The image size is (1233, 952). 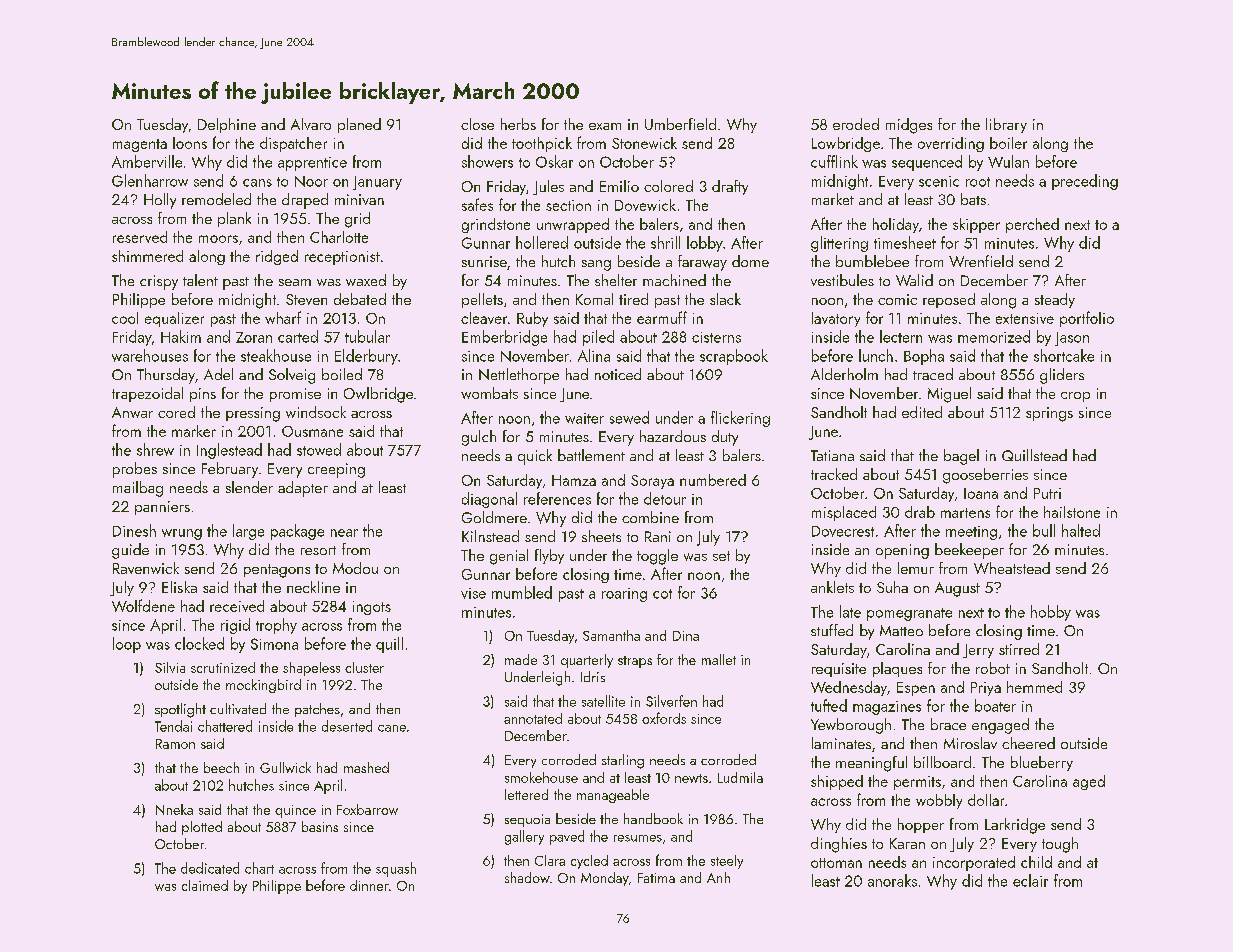 What do you see at coordinates (603, 701) in the document?
I see `satellite` at bounding box center [603, 701].
